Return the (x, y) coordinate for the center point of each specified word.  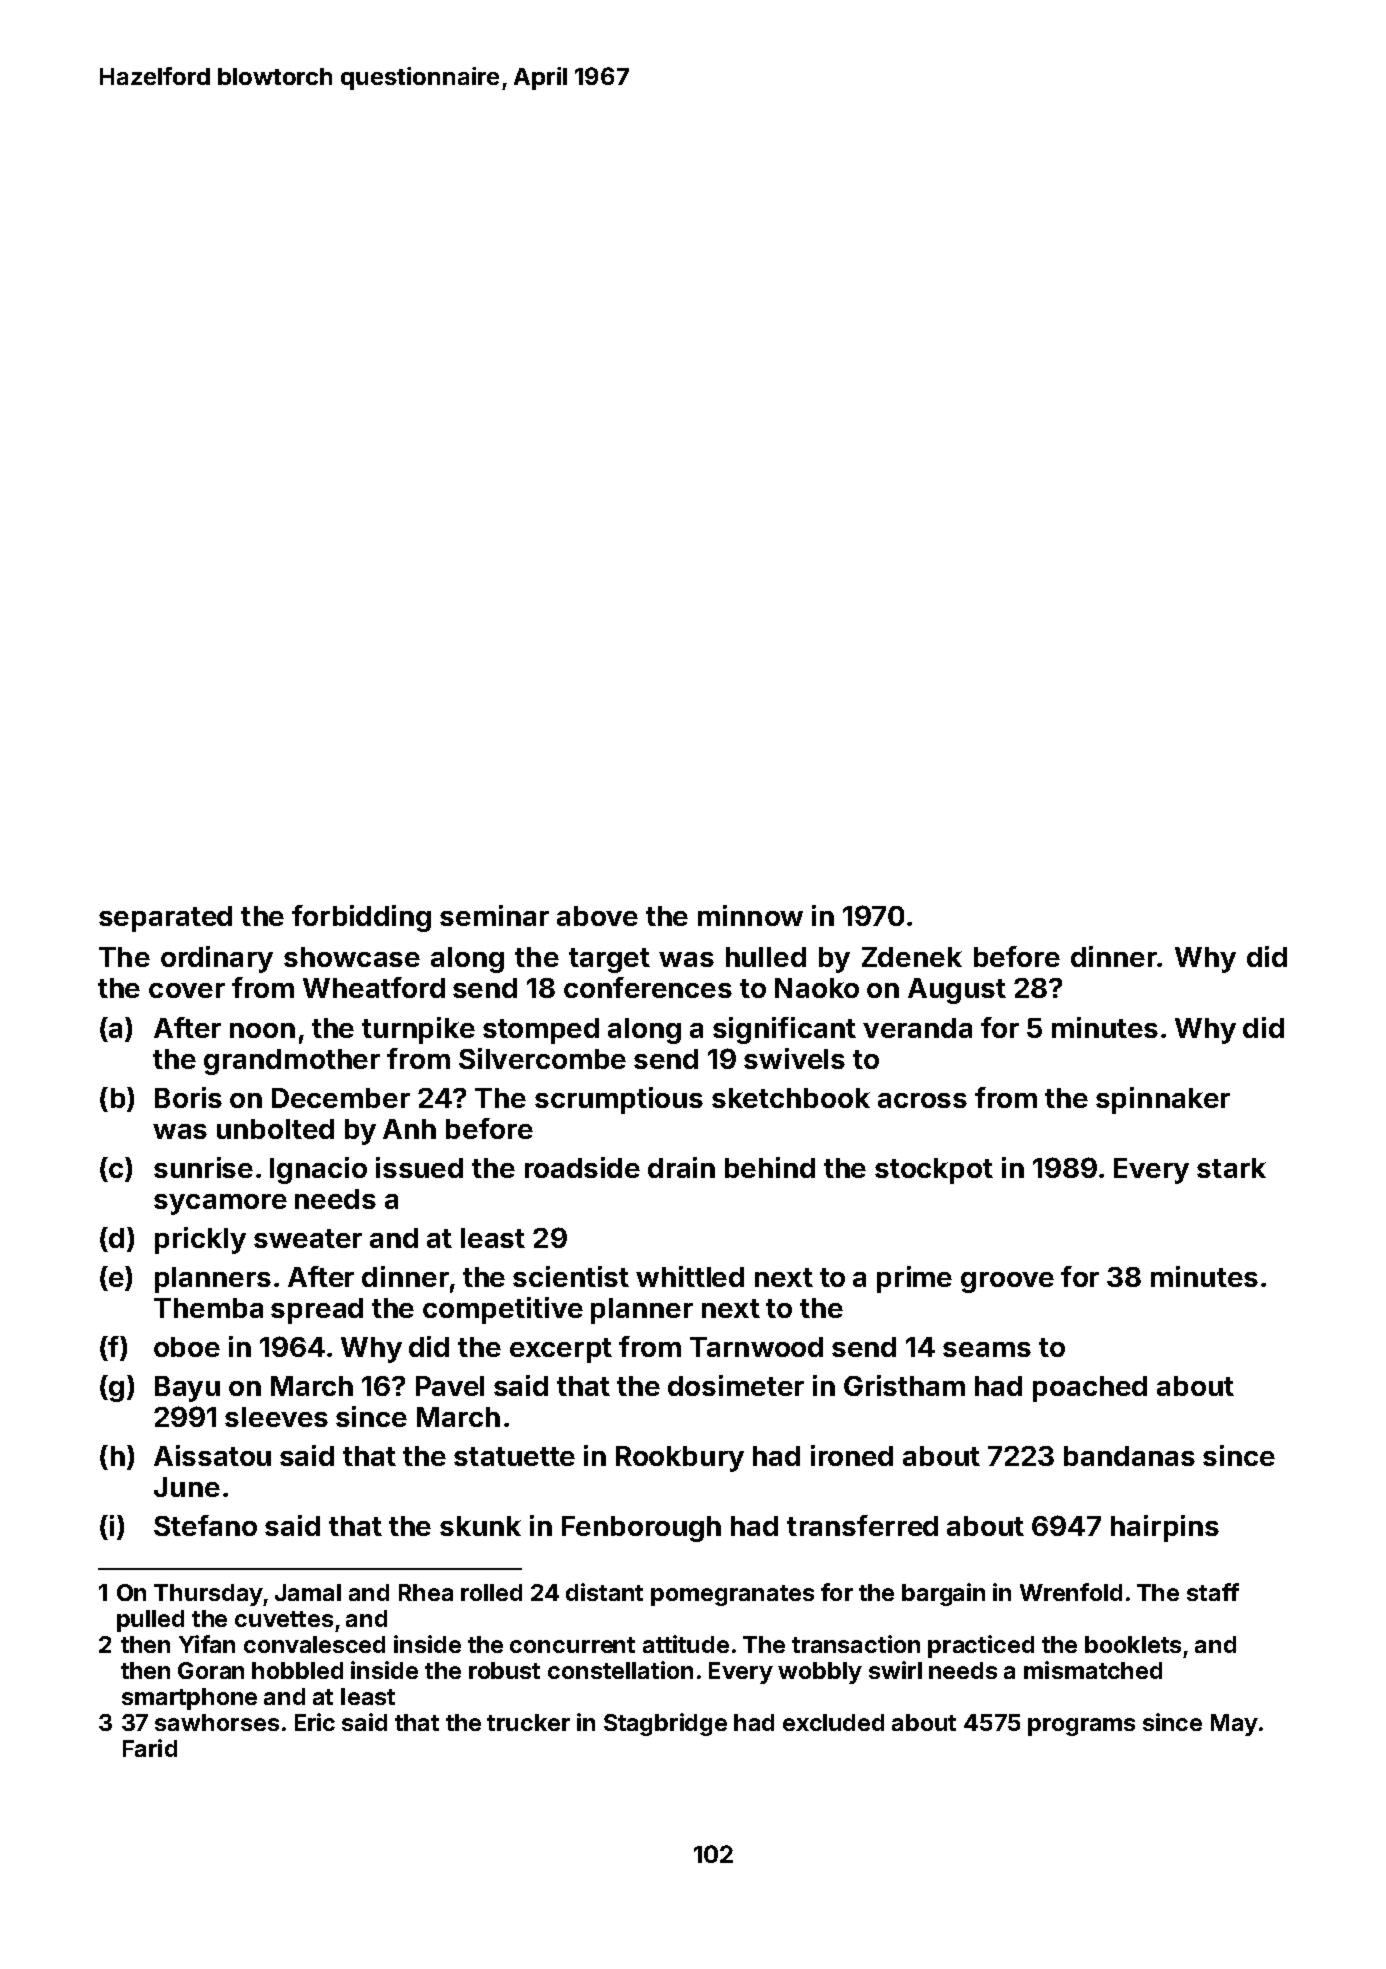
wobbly (820, 1673)
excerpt (561, 1350)
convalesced (314, 1644)
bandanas (1129, 1456)
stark (1231, 1168)
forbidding (361, 918)
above (597, 916)
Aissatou (212, 1455)
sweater (308, 1238)
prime (914, 1279)
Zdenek (912, 957)
